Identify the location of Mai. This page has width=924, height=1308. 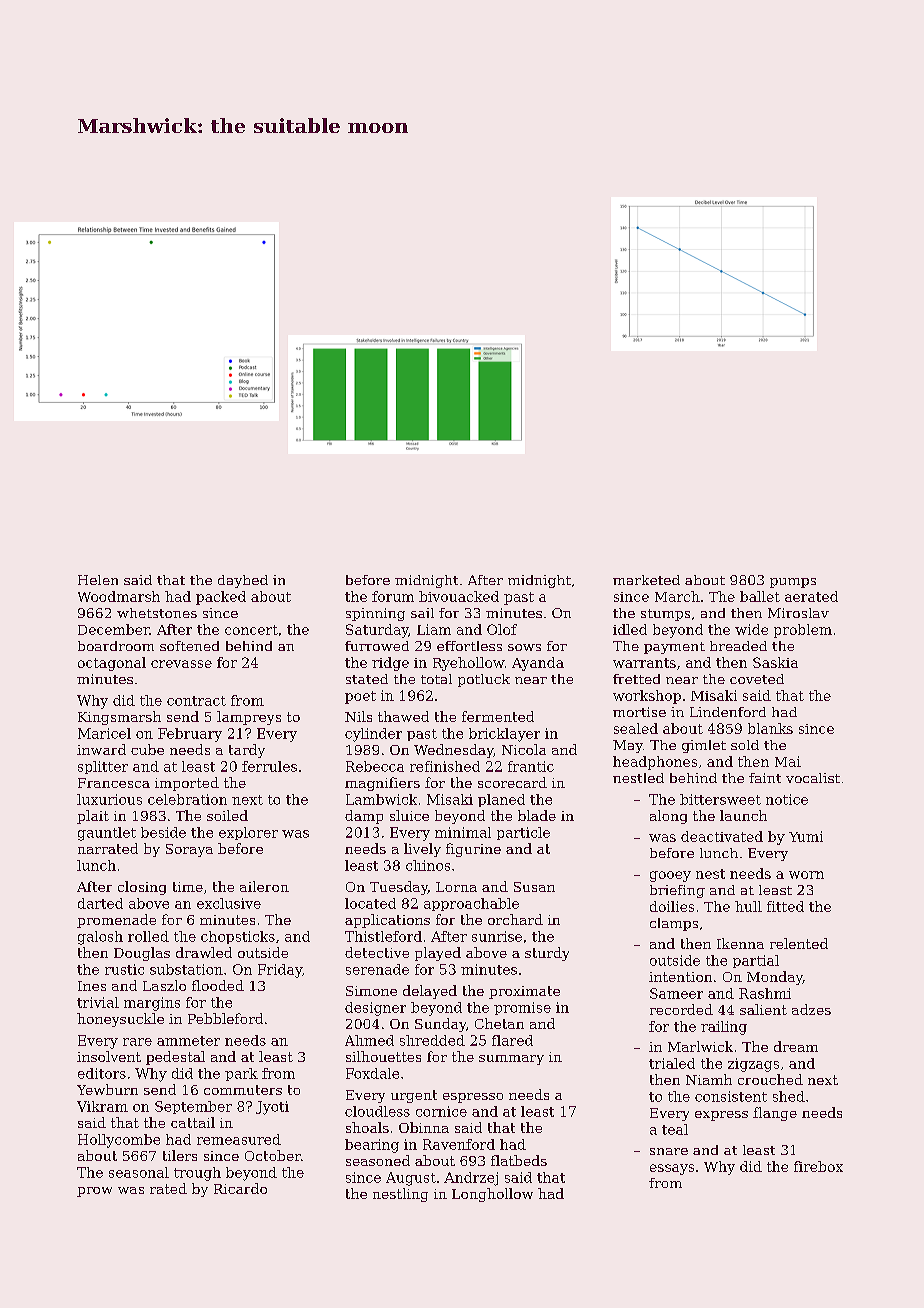
(788, 761).
